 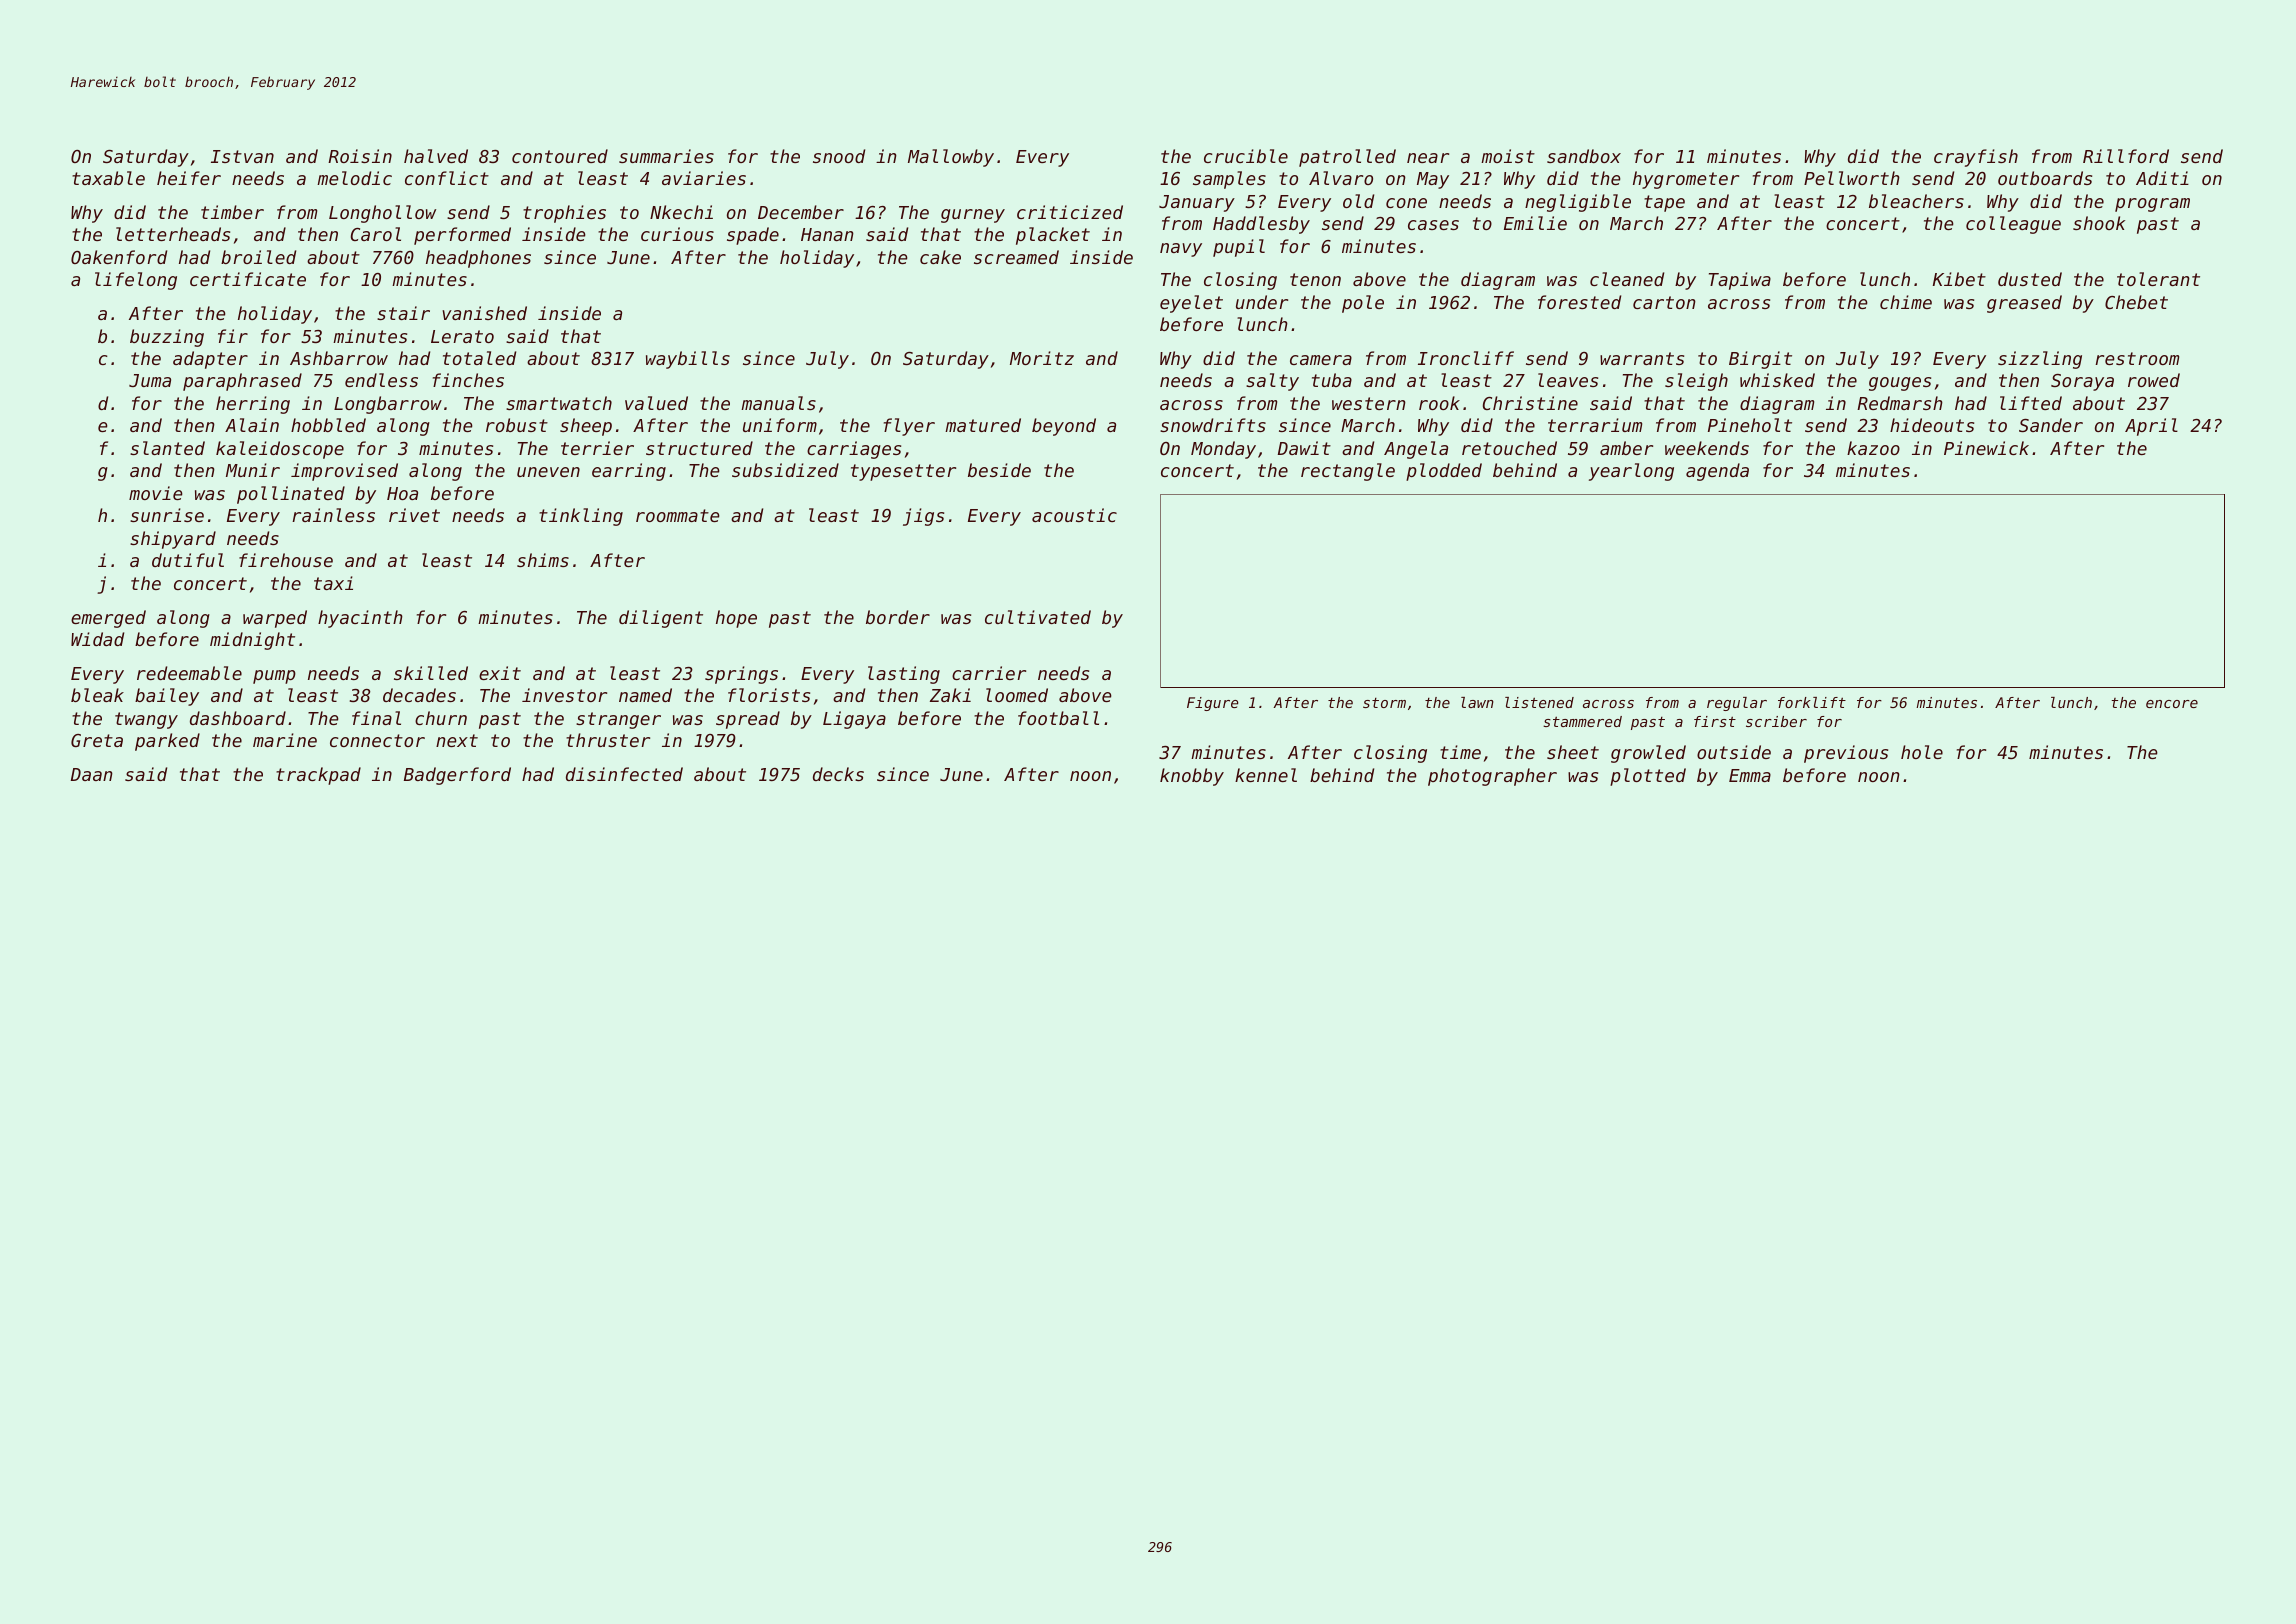 What do you see at coordinates (1740, 281) in the screenshot?
I see `Tapiwa` at bounding box center [1740, 281].
